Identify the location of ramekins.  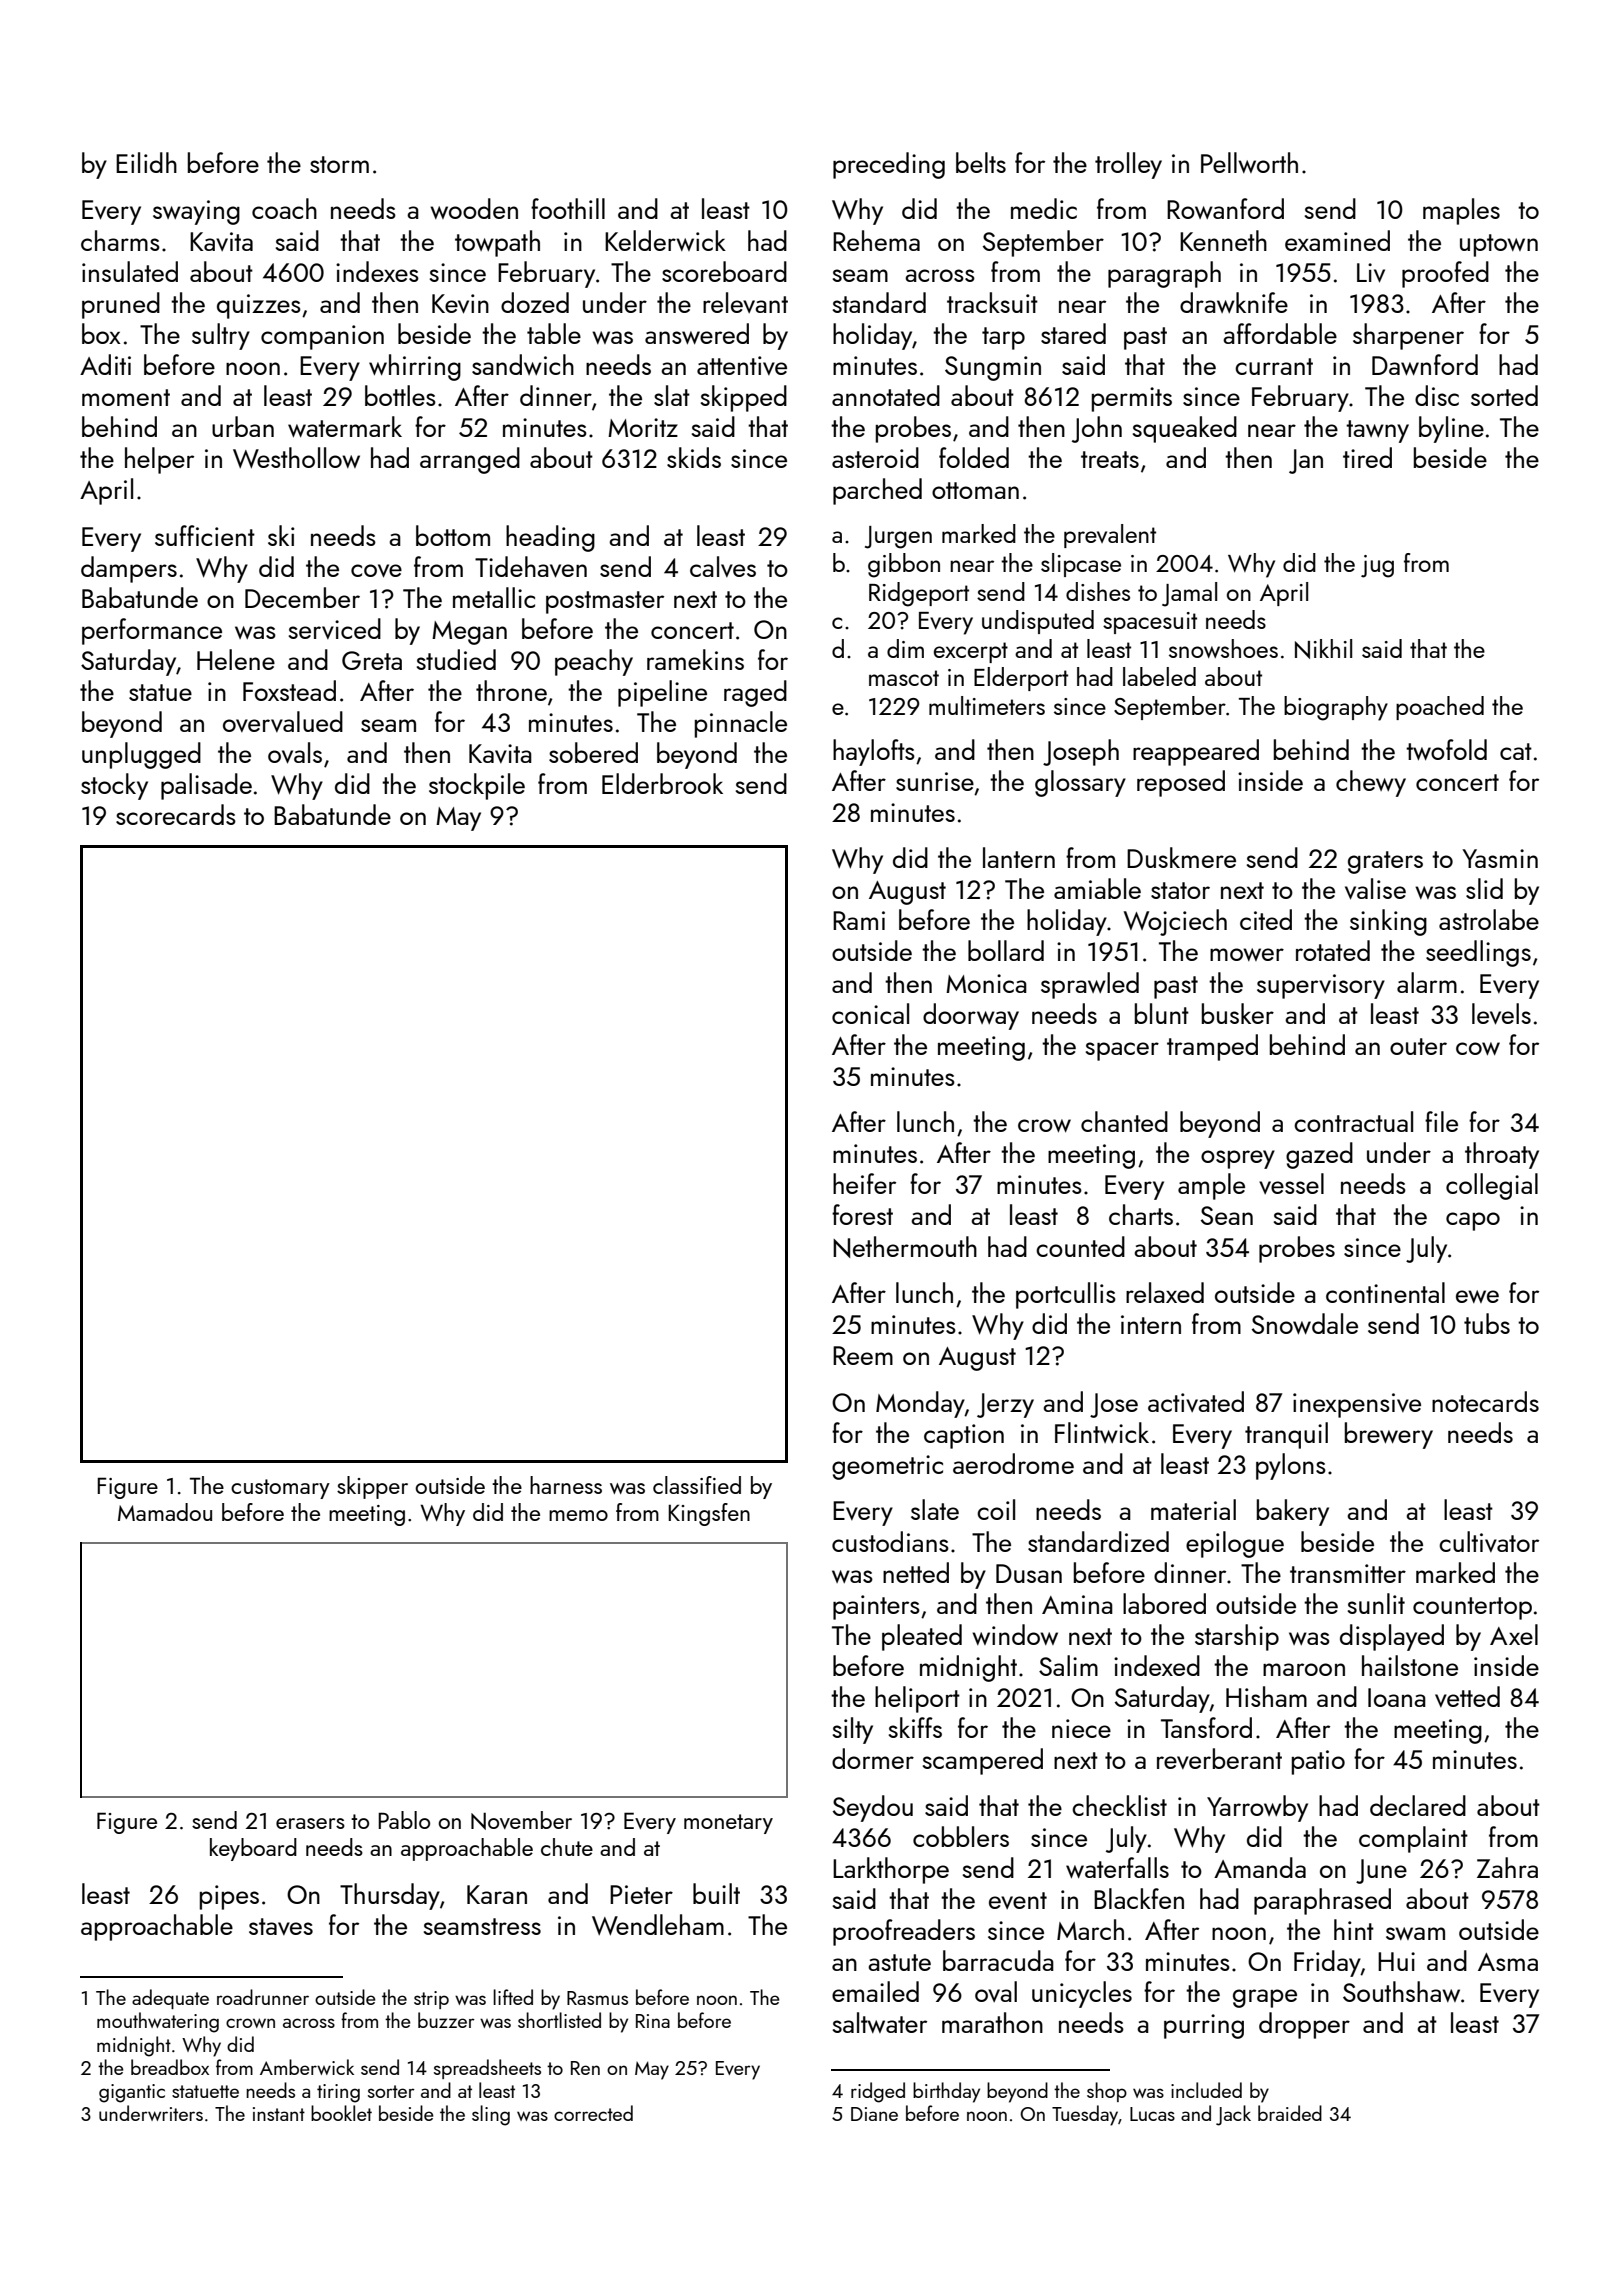
(695, 659).
